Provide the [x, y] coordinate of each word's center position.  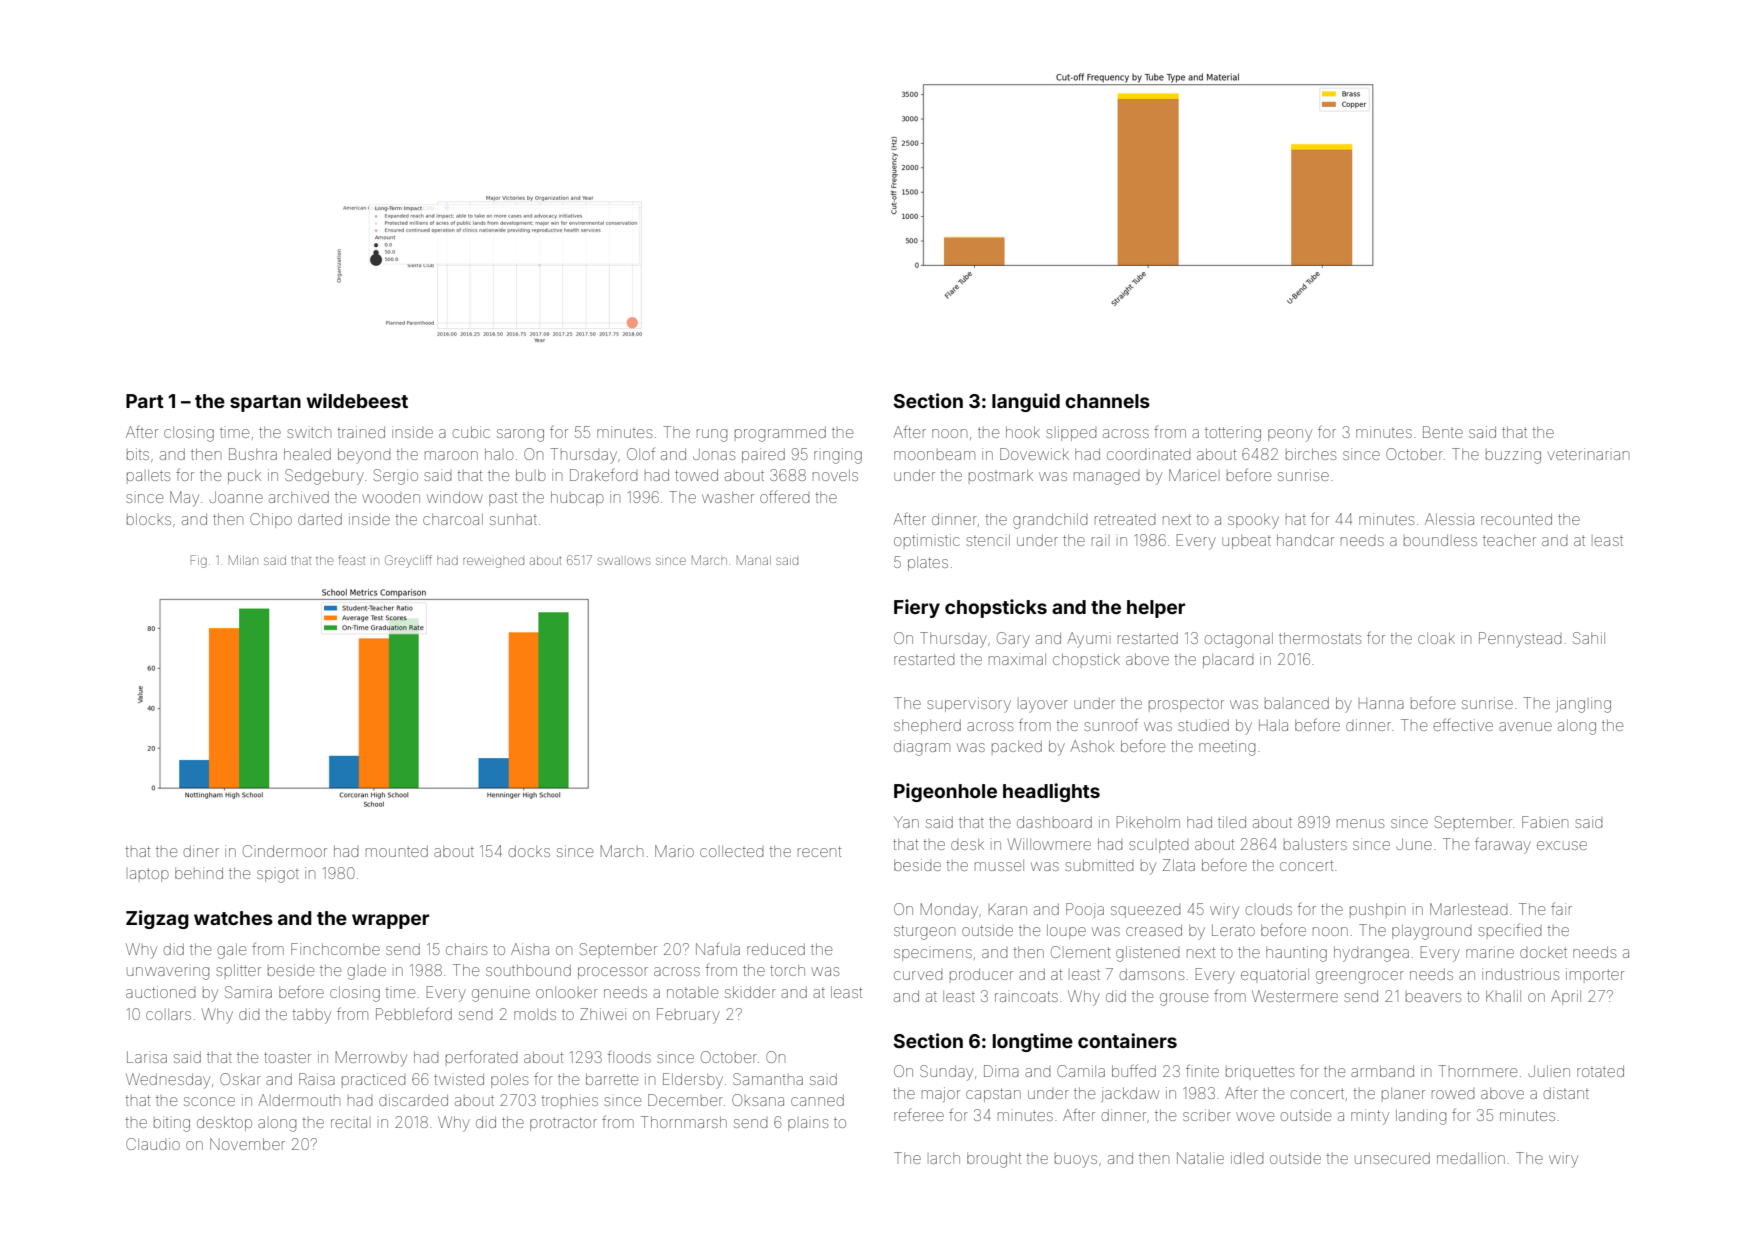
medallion [1471, 1158]
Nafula [718, 949]
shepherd [927, 727]
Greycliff [408, 561]
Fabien [1545, 822]
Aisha [530, 949]
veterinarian [1588, 454]
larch [945, 1158]
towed [696, 475]
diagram [922, 748]
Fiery [917, 608]
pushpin [1377, 909]
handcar [1305, 540]
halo [499, 454]
